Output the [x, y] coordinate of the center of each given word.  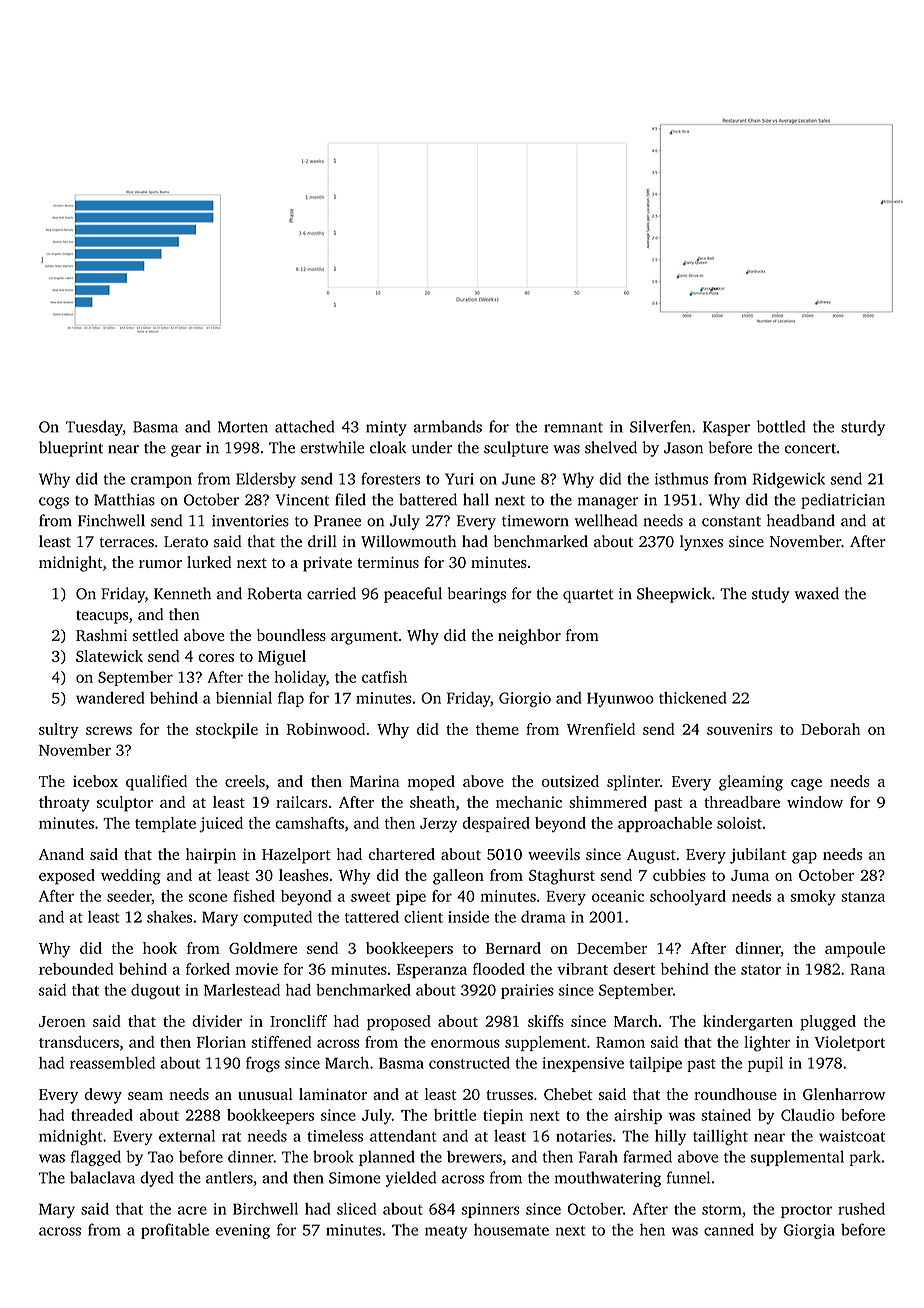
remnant [573, 428]
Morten [243, 427]
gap [804, 858]
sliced [356, 1209]
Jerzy [438, 825]
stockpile [227, 731]
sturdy [863, 428]
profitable [175, 1231]
